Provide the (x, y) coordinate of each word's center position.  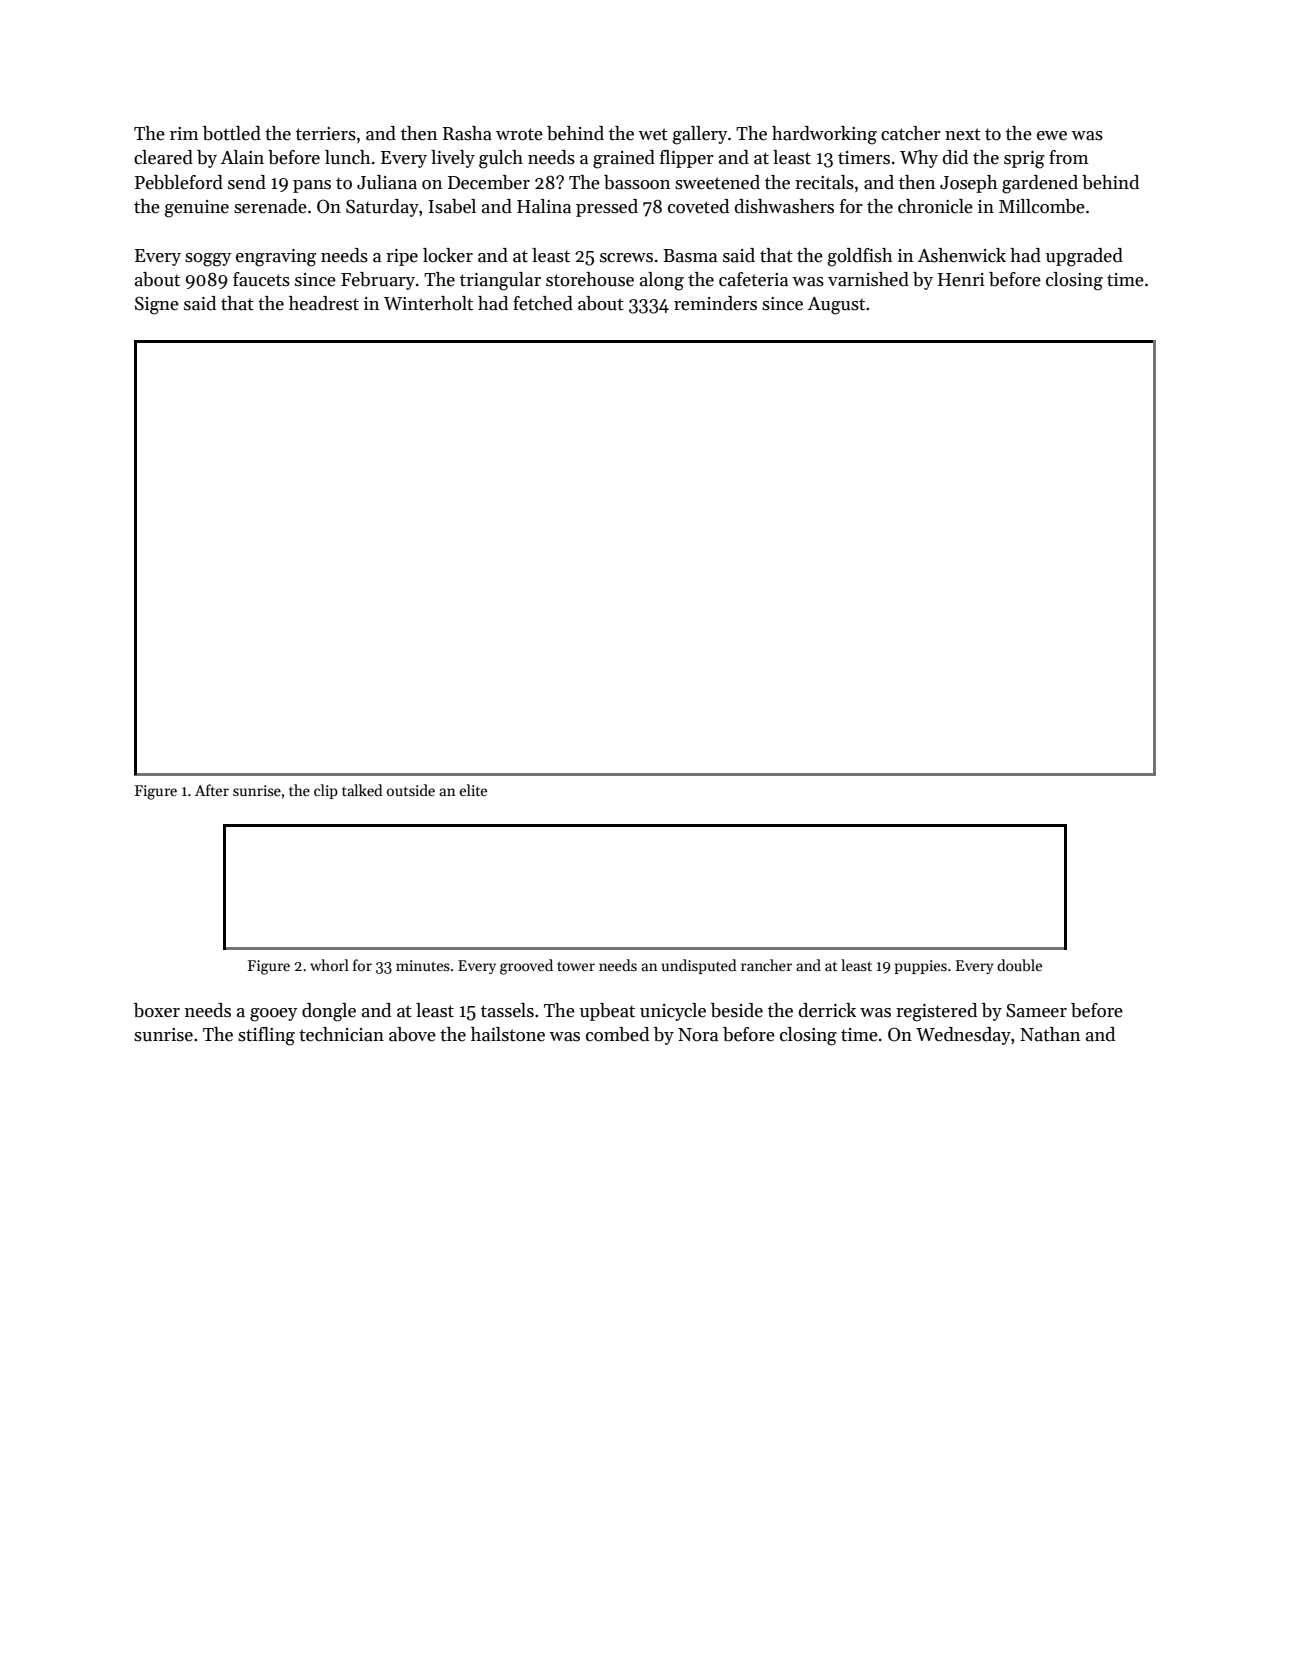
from (1069, 157)
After (212, 790)
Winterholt (428, 303)
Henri (961, 280)
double (1019, 965)
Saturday (382, 208)
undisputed (699, 966)
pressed (607, 208)
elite (473, 790)
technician (341, 1034)
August (836, 306)
